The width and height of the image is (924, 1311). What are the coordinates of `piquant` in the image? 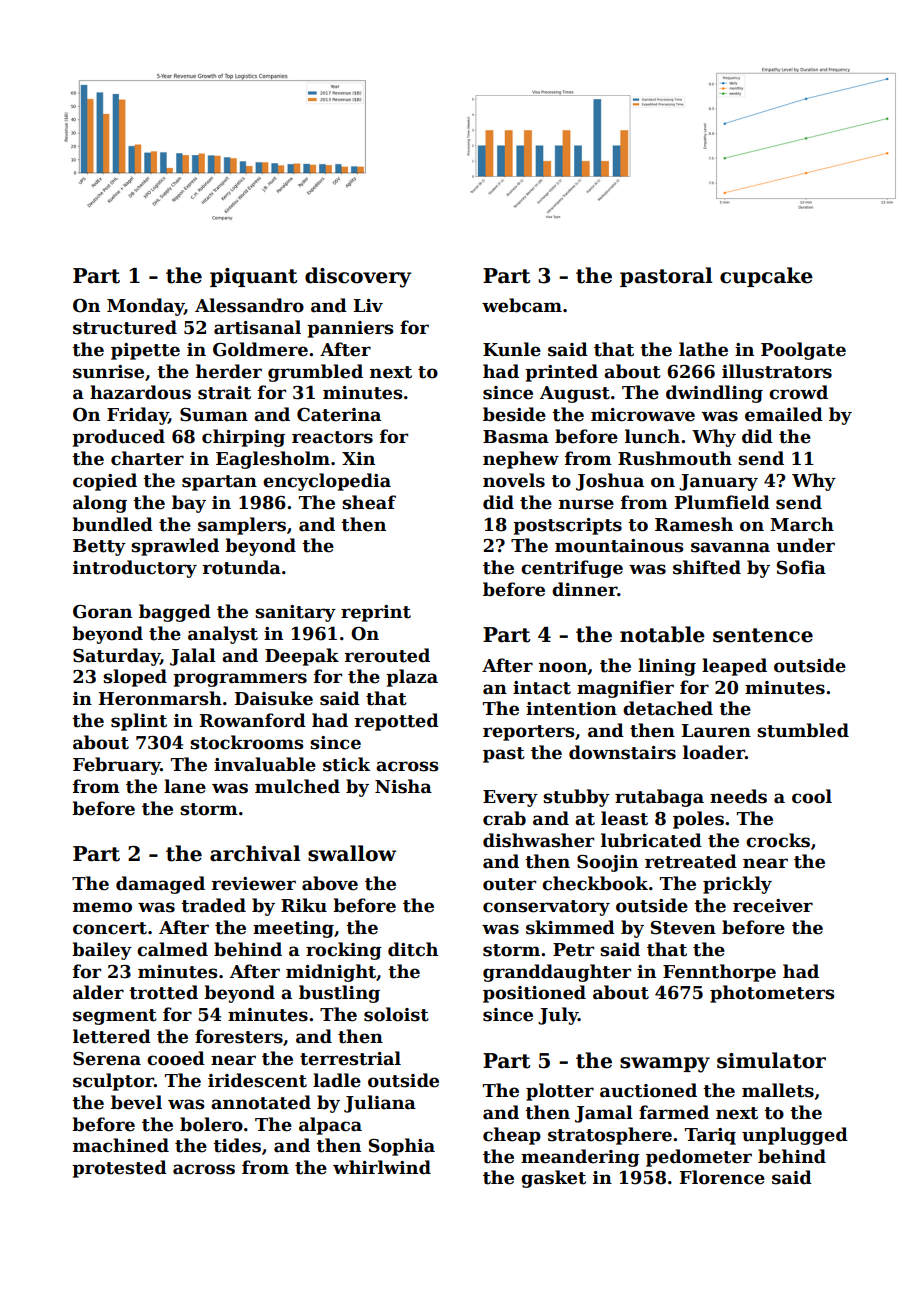 It's located at (254, 277).
